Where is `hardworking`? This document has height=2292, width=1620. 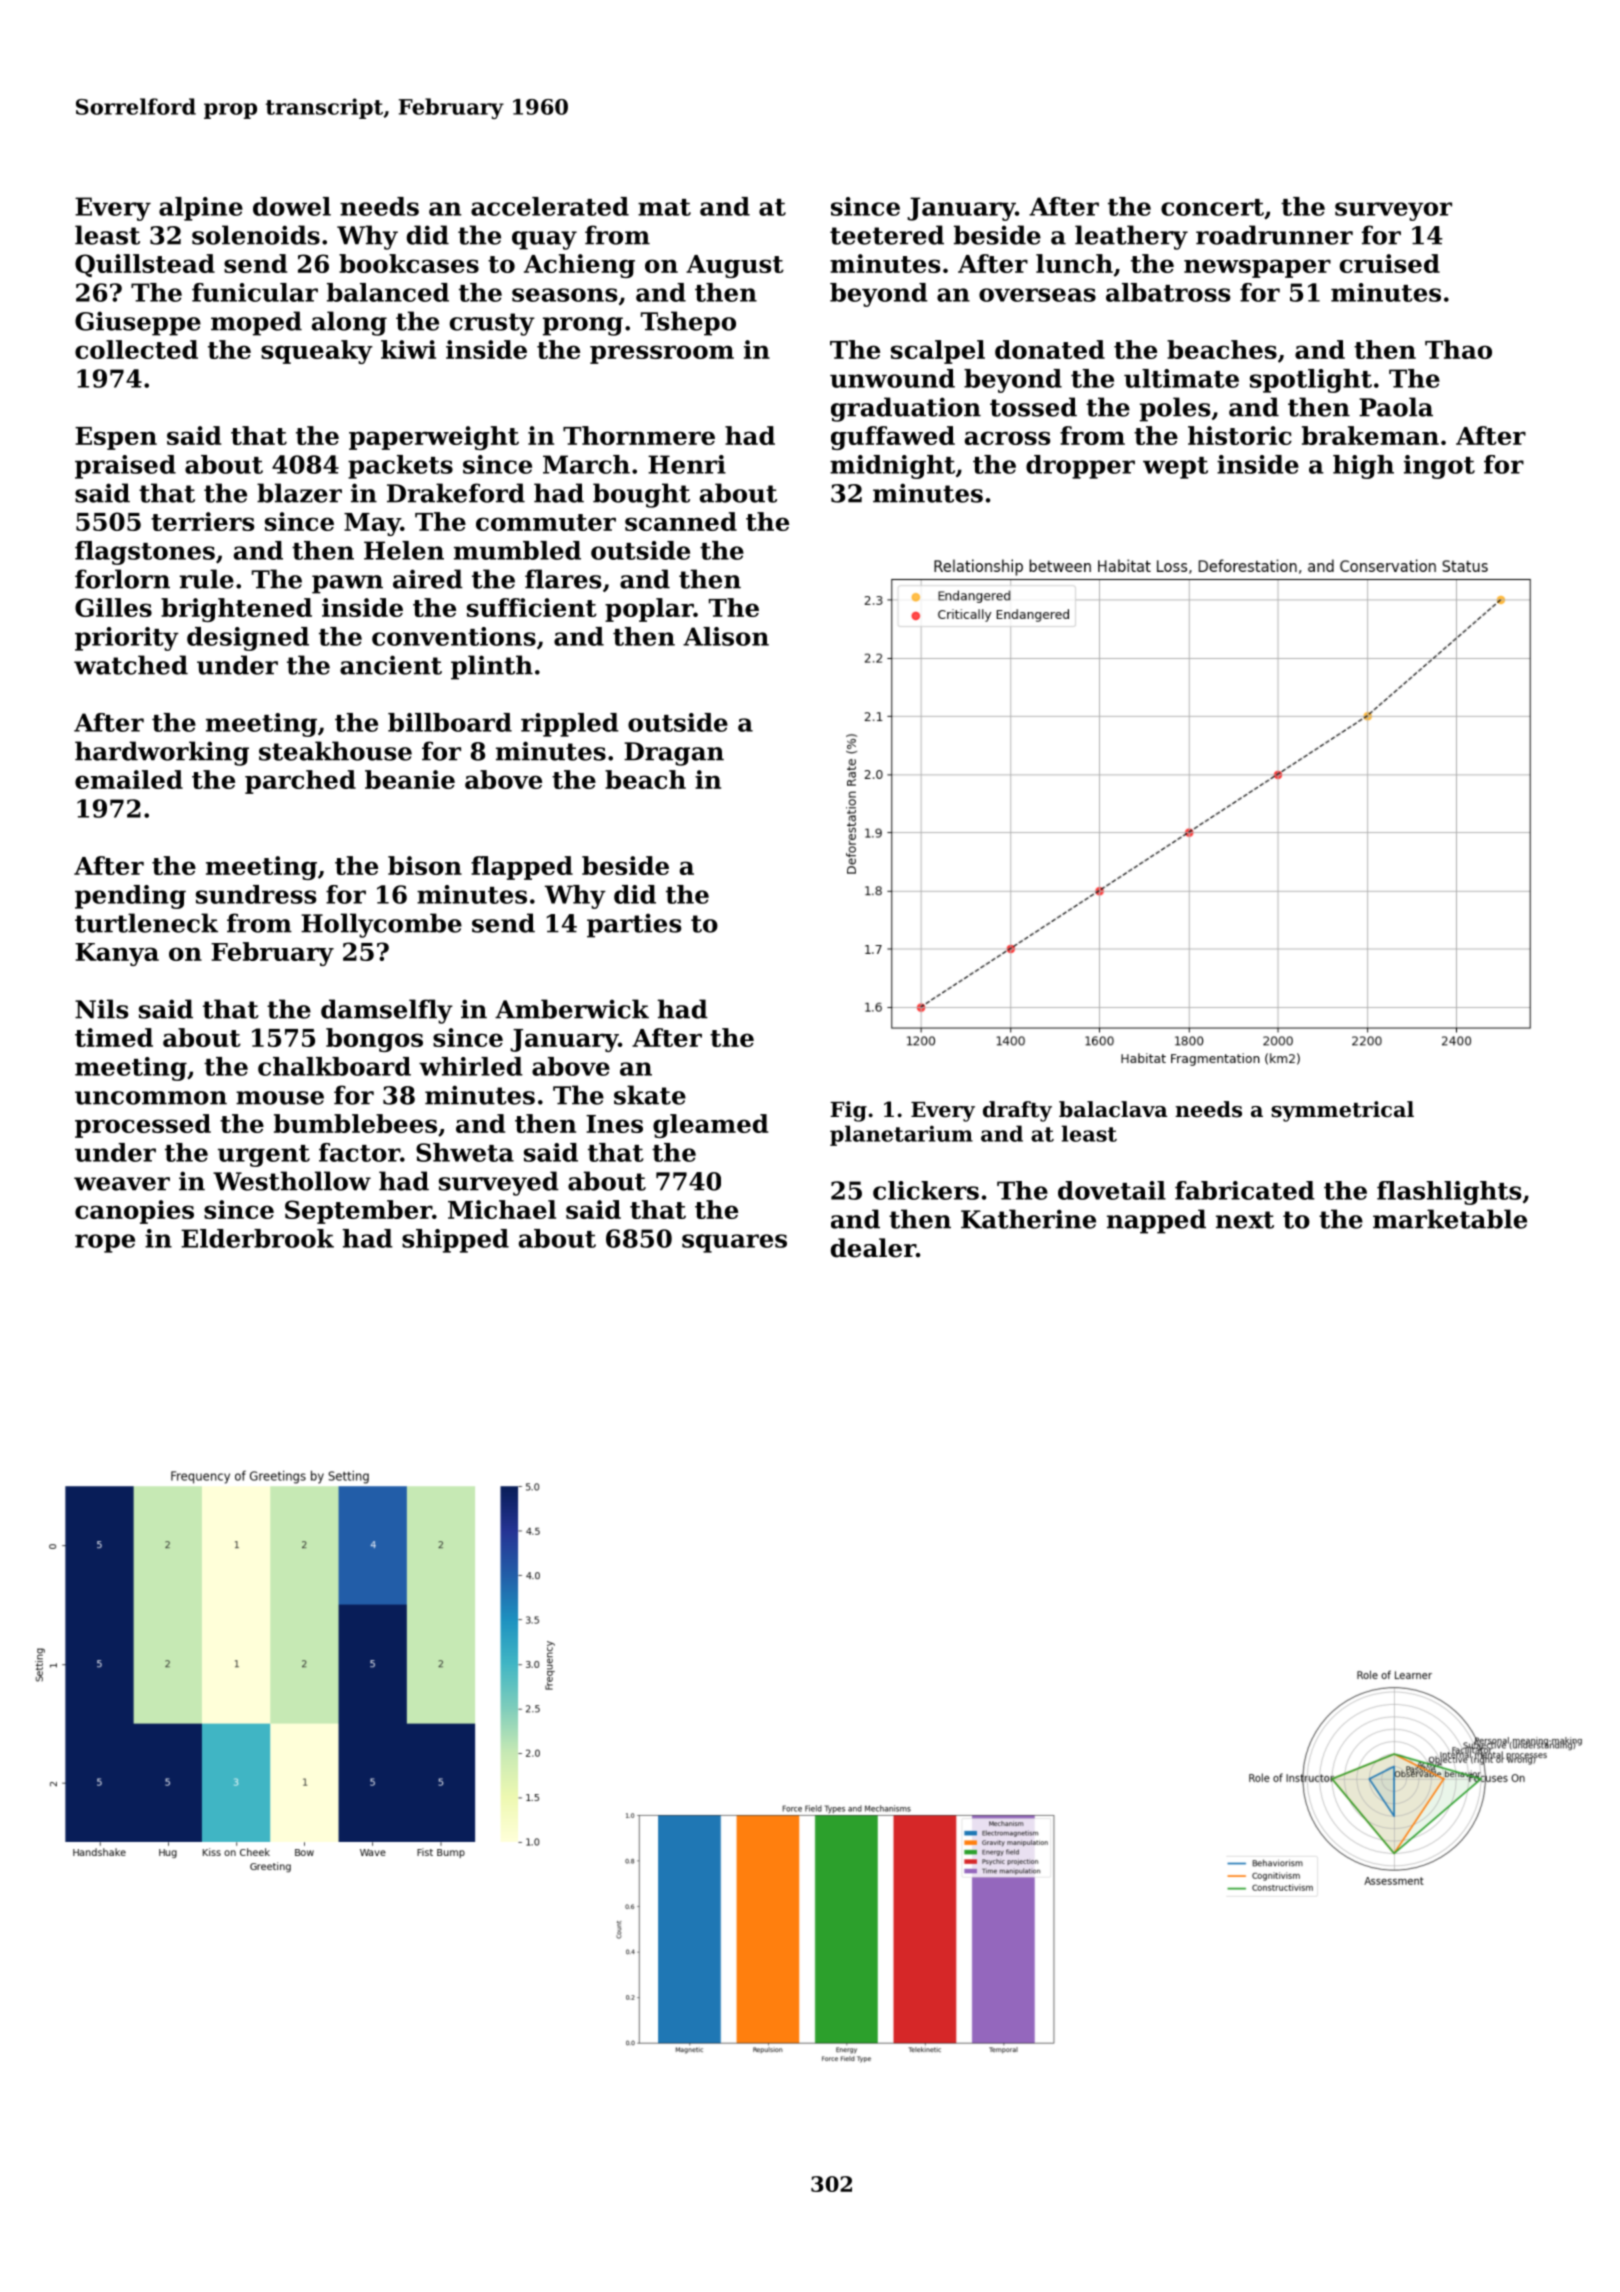 hardworking is located at coordinates (162, 753).
